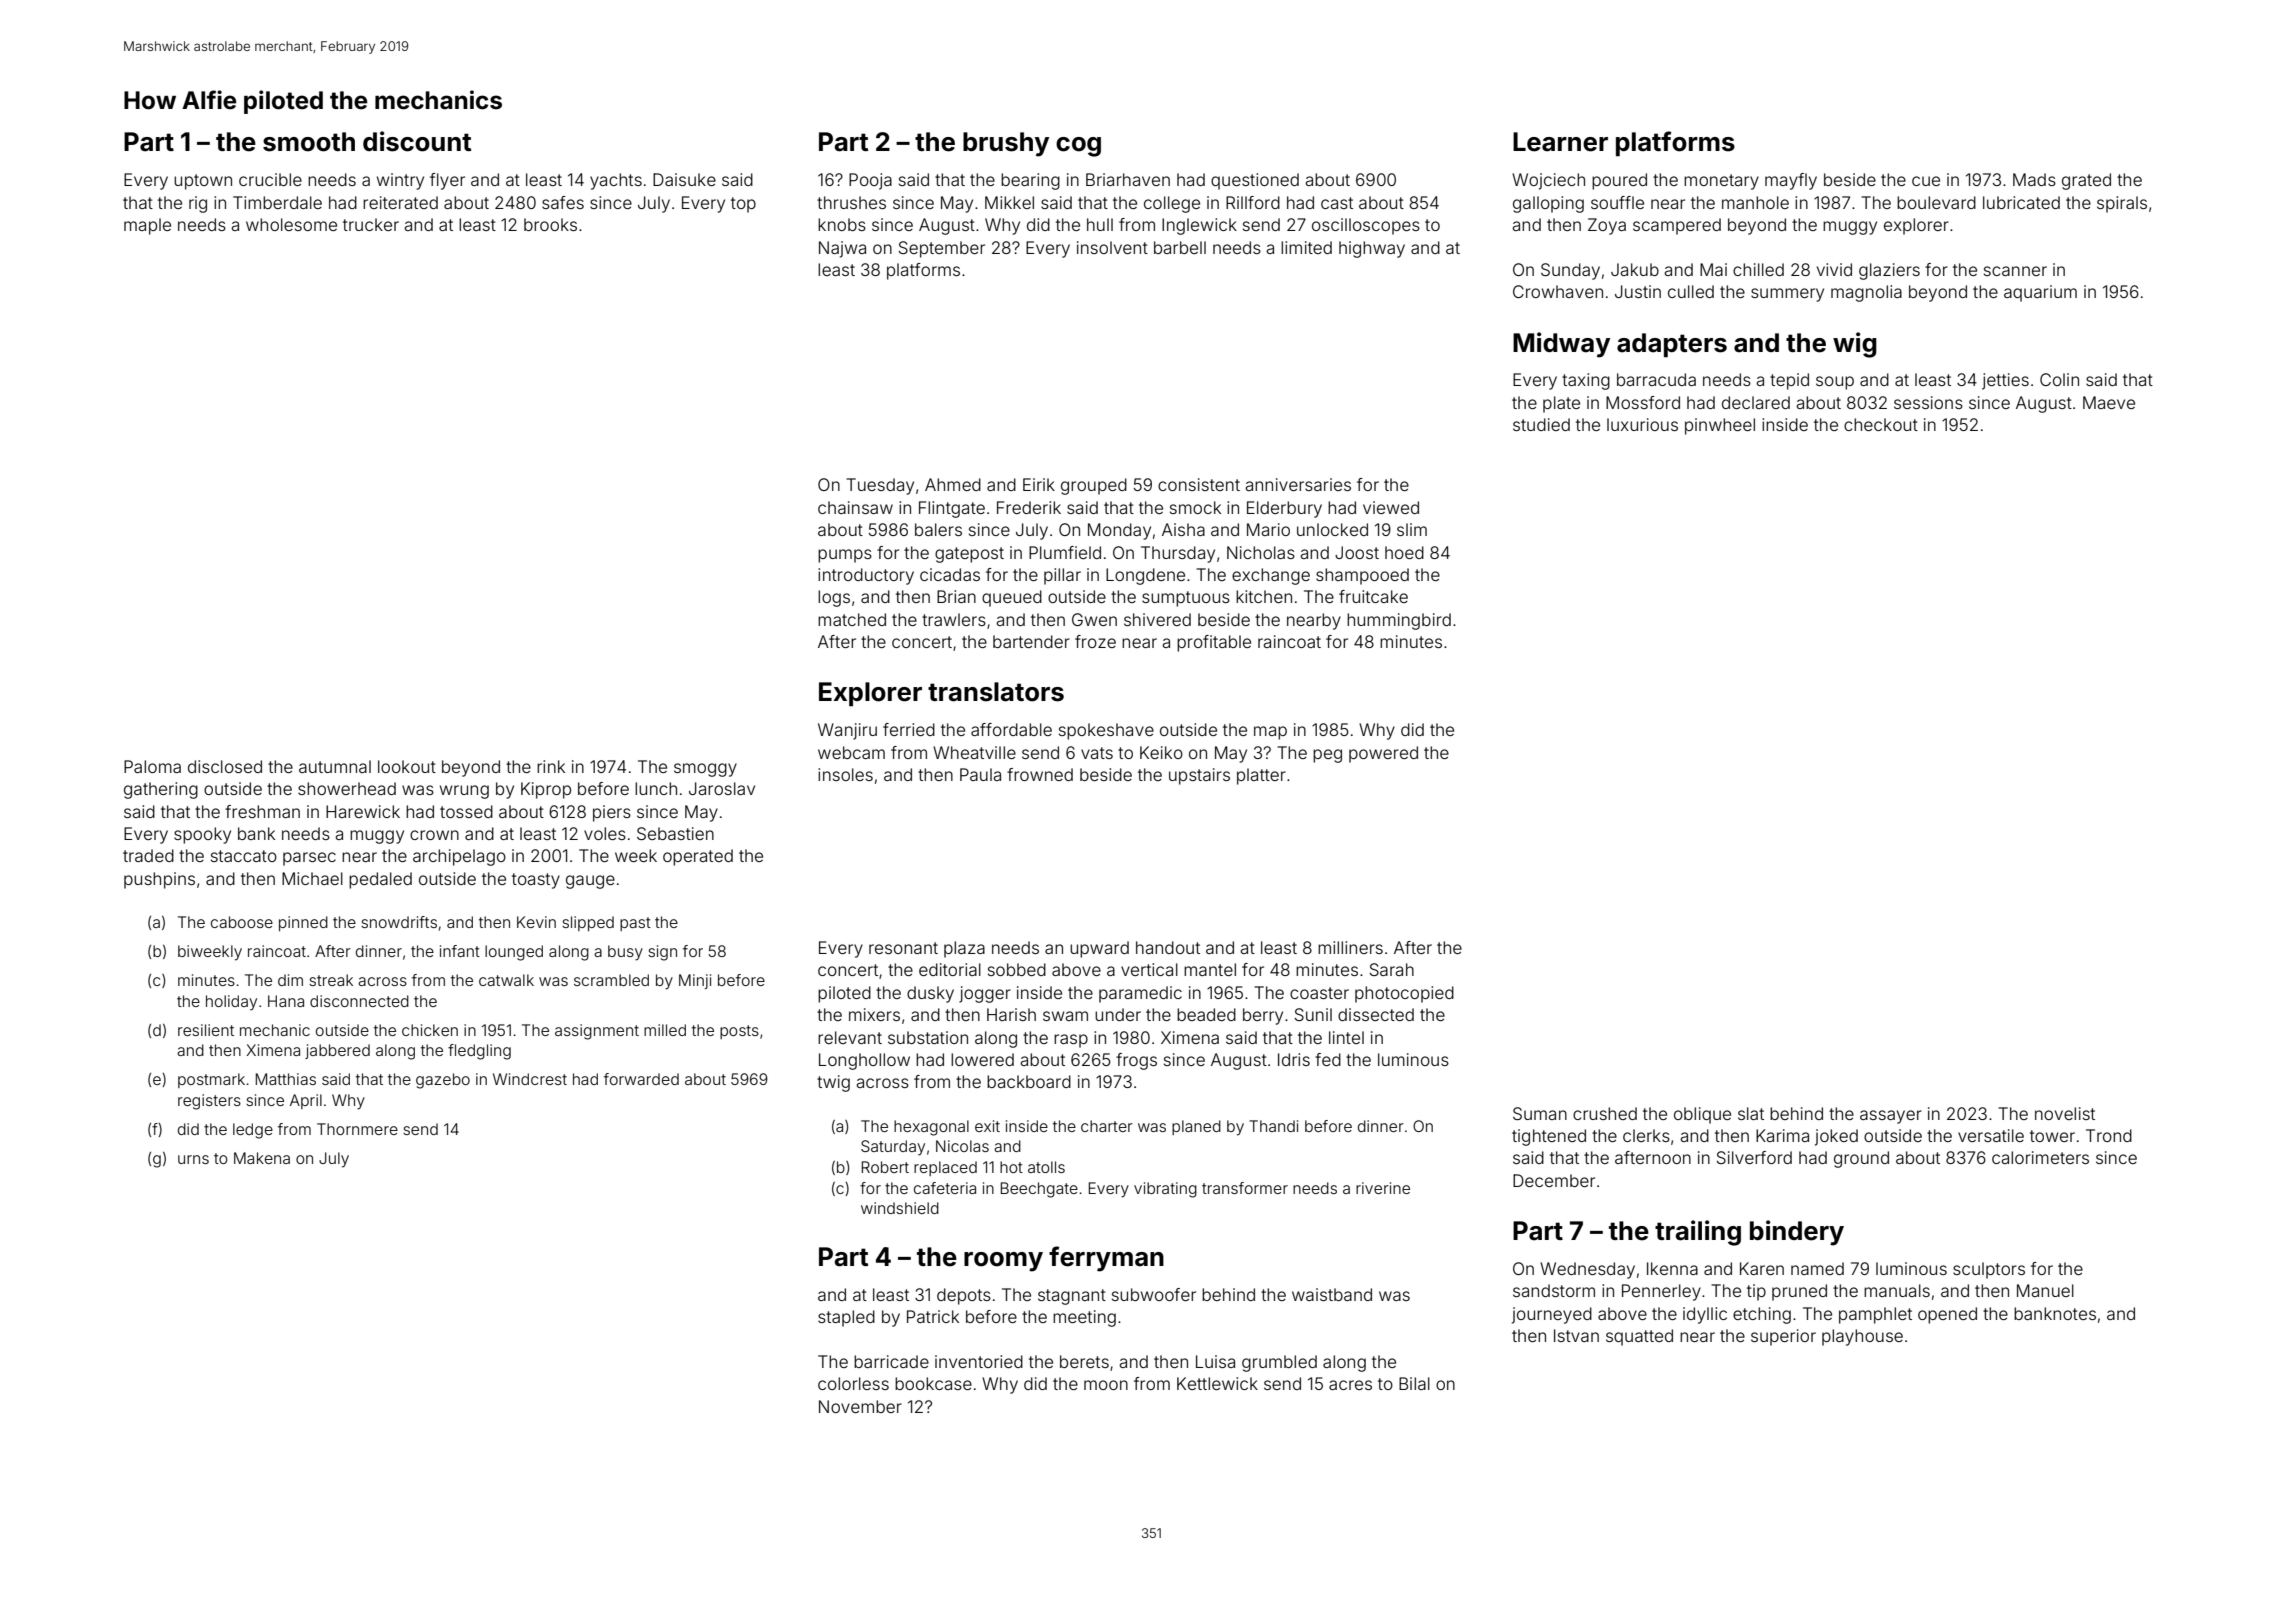 The height and width of the document is (1614, 2282). I want to click on peg, so click(1327, 756).
